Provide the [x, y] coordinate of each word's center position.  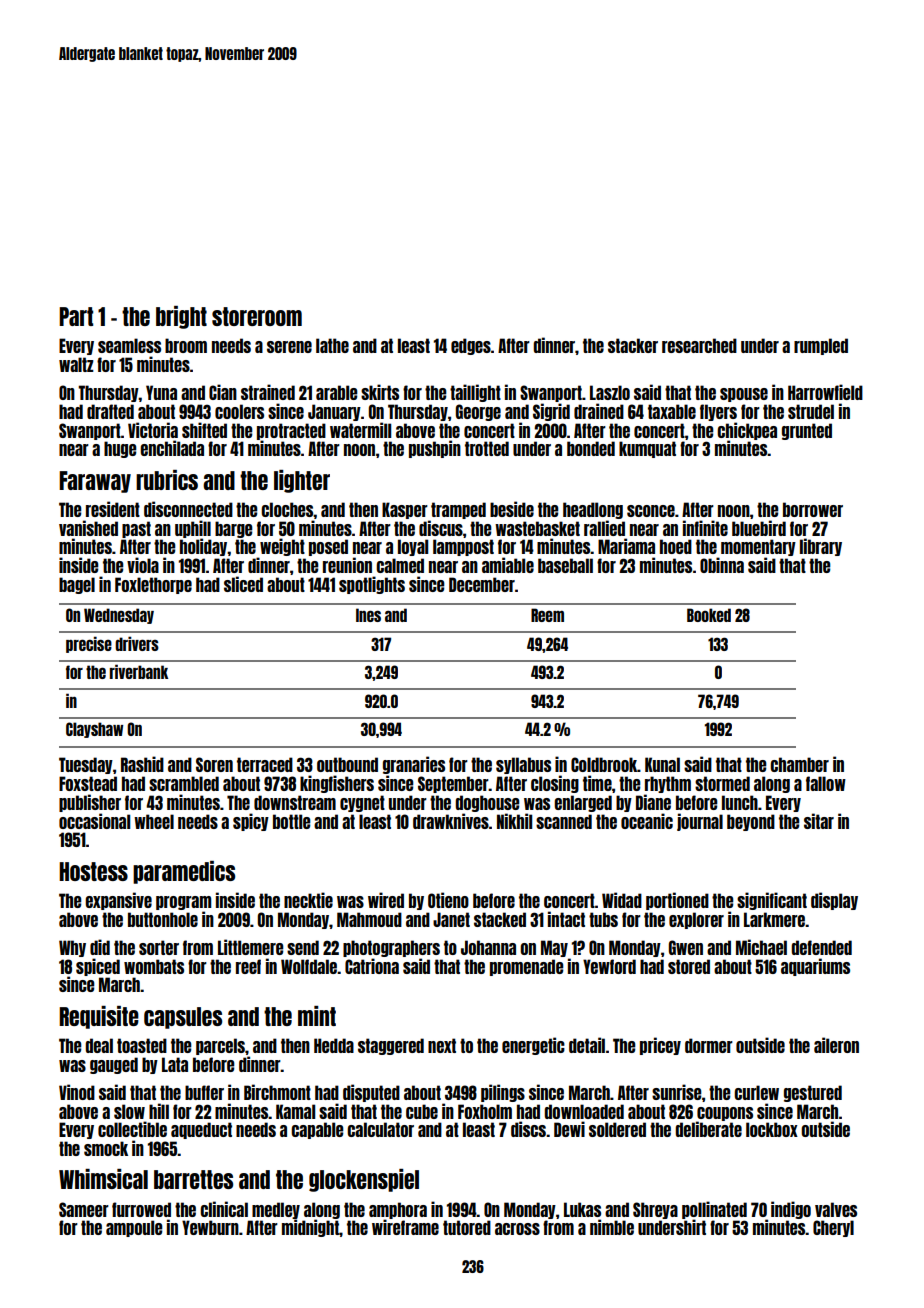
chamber [799, 764]
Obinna [722, 565]
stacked [500, 919]
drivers [137, 643]
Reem [547, 615]
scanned [564, 821]
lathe [332, 345]
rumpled [821, 346]
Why [72, 948]
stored [689, 966]
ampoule [134, 1228]
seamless [129, 345]
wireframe [405, 1227]
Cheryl [833, 1228]
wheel [154, 821]
